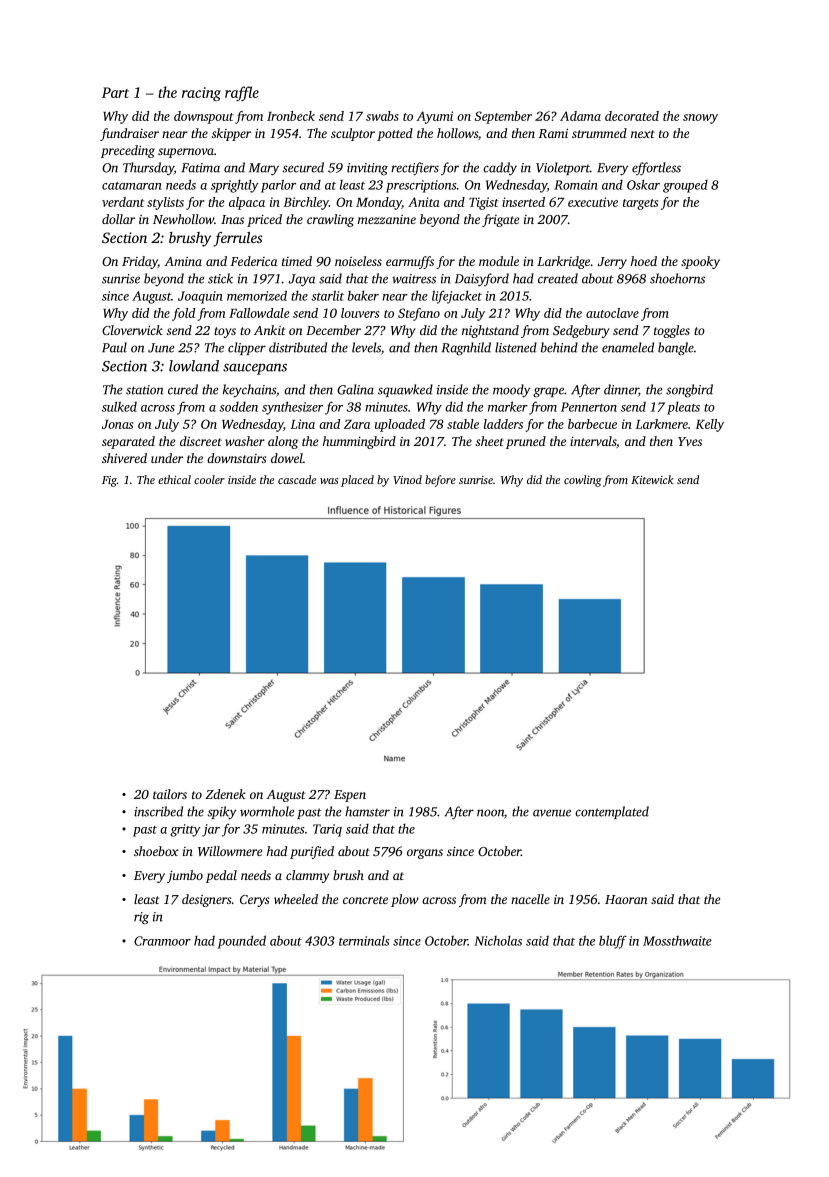 This screenshot has width=829, height=1177. What do you see at coordinates (672, 331) in the screenshot?
I see `toggles` at bounding box center [672, 331].
